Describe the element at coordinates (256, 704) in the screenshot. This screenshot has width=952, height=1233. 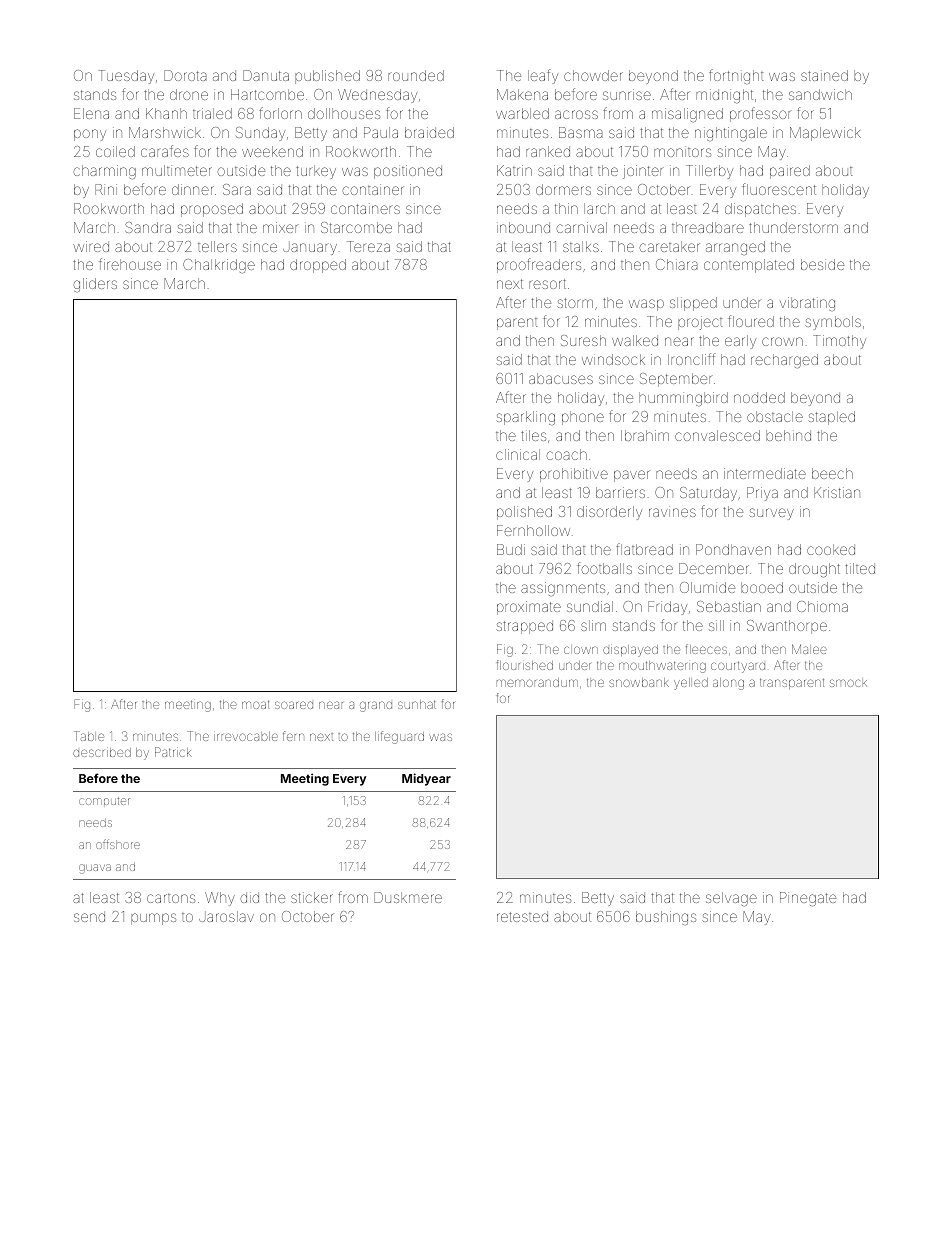
I see `moat` at that location.
